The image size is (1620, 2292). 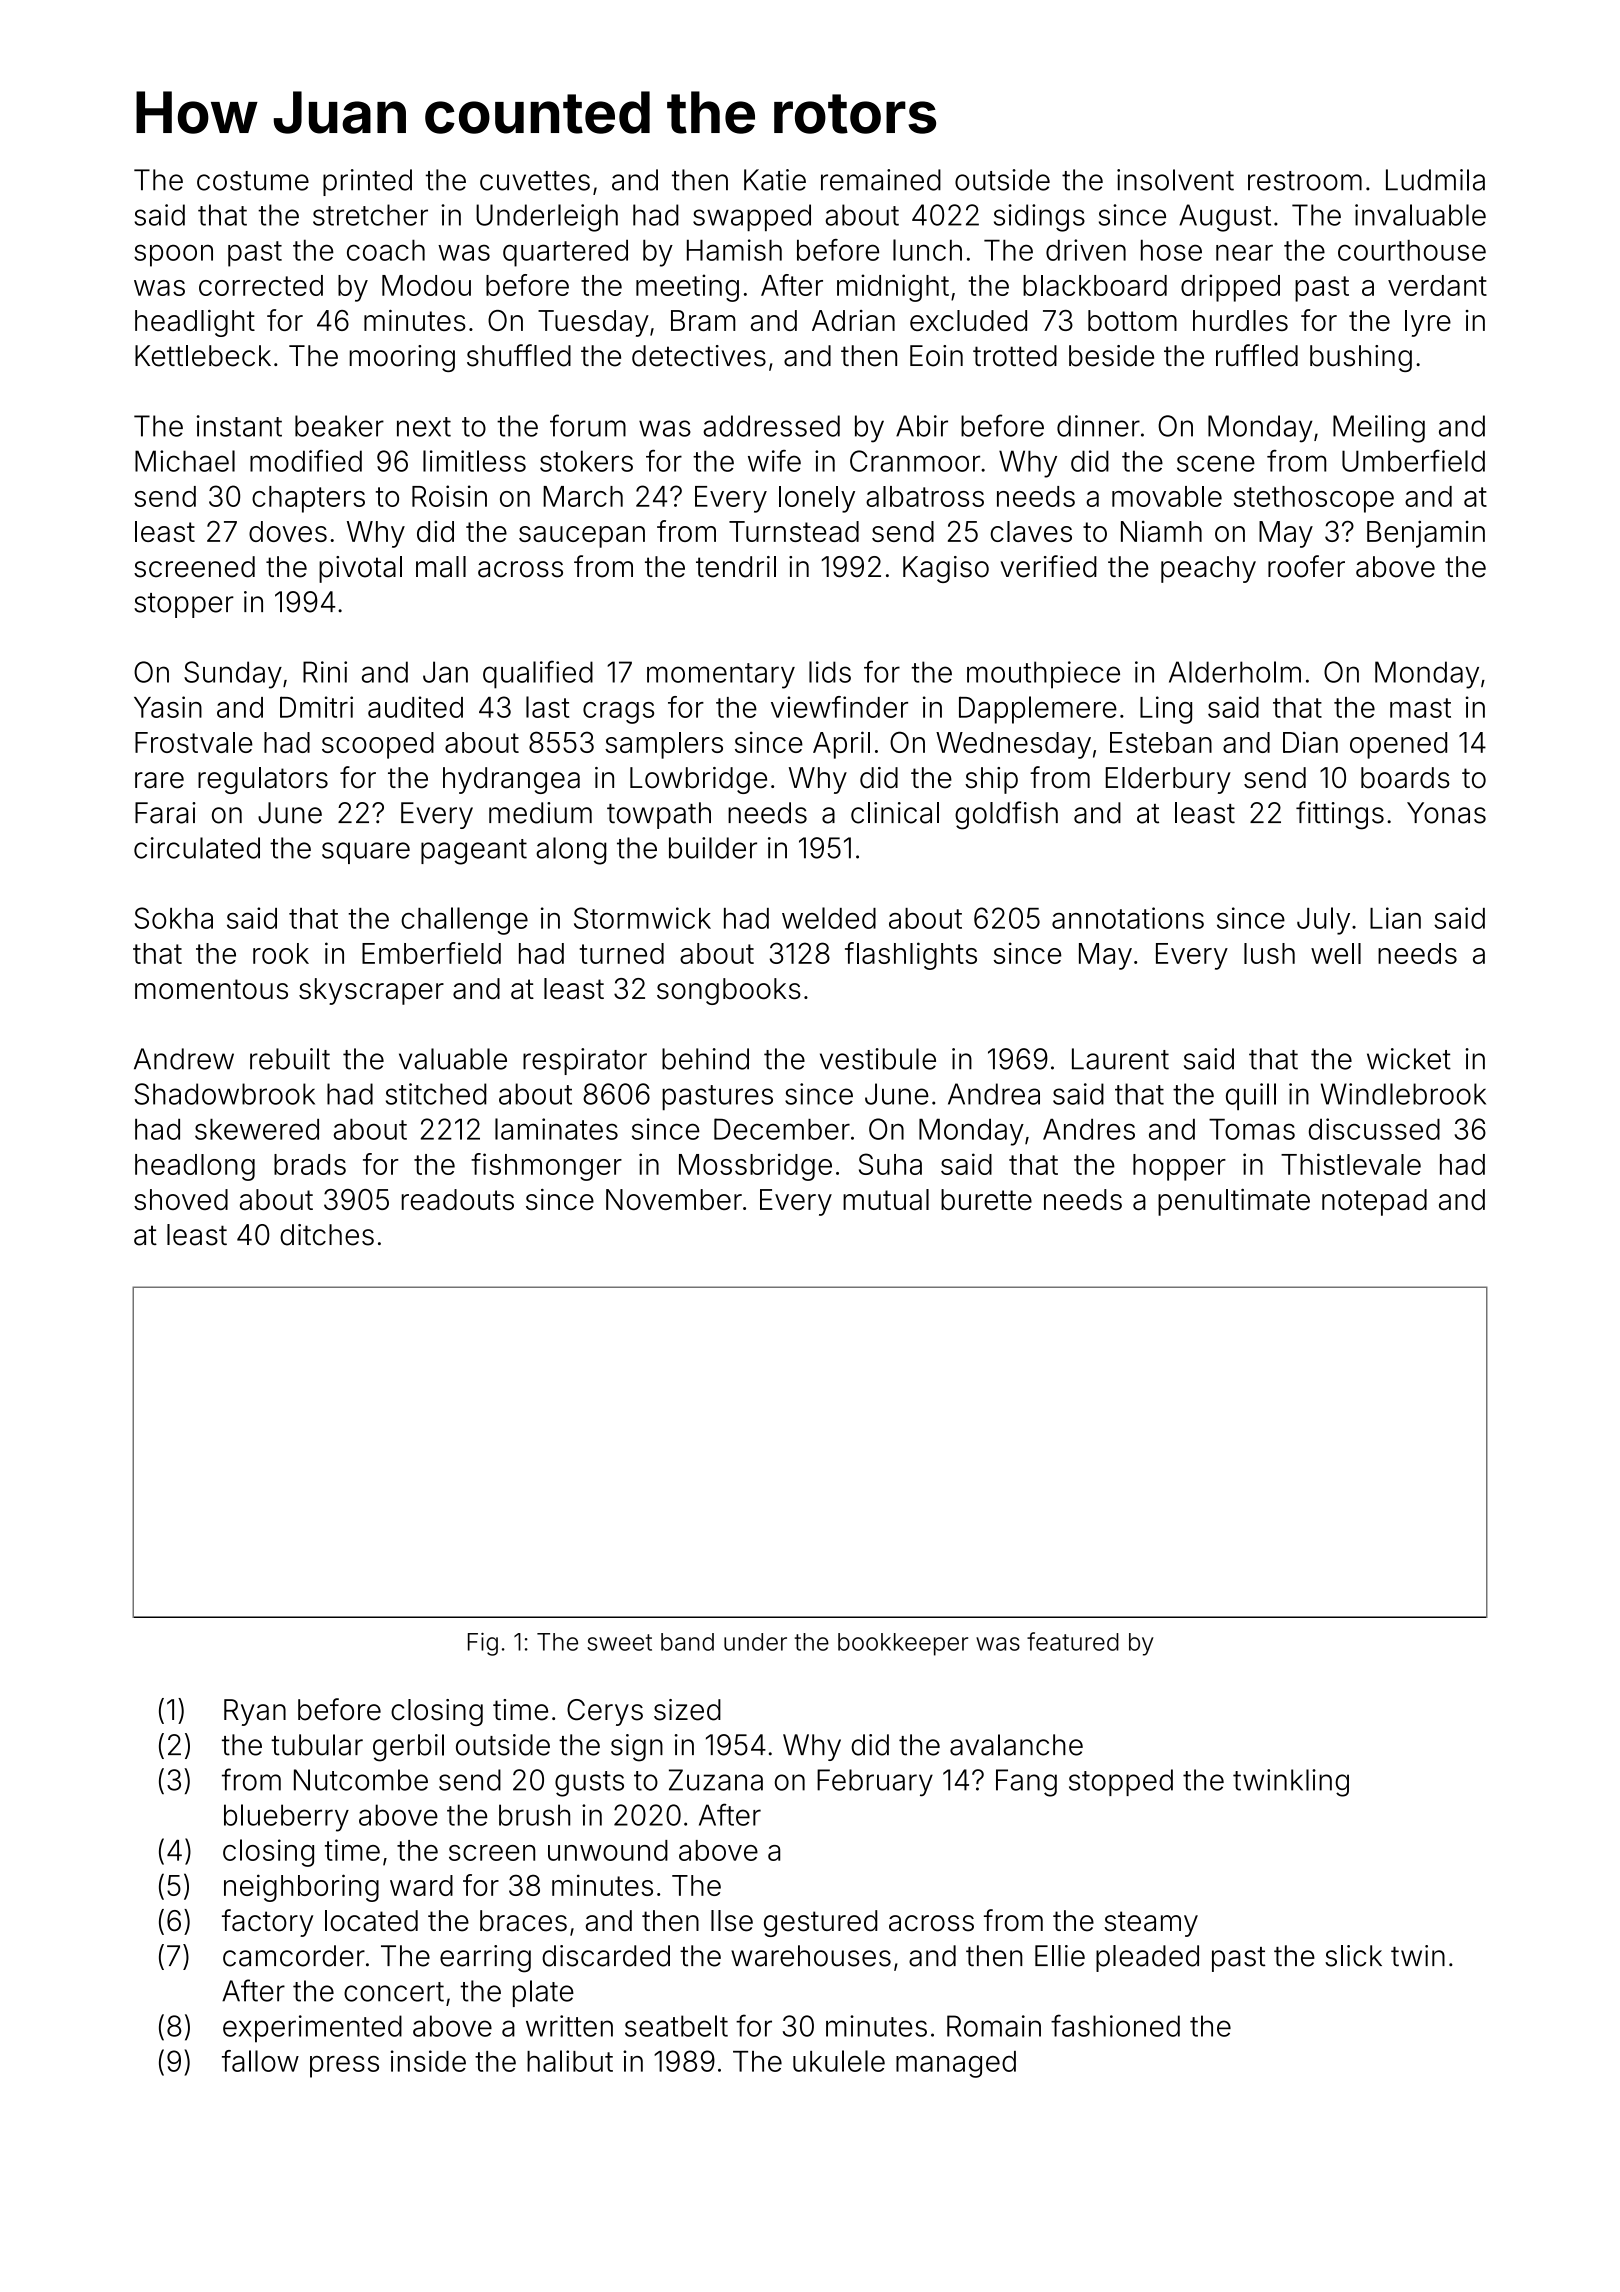 What do you see at coordinates (881, 180) in the document?
I see `remained` at bounding box center [881, 180].
